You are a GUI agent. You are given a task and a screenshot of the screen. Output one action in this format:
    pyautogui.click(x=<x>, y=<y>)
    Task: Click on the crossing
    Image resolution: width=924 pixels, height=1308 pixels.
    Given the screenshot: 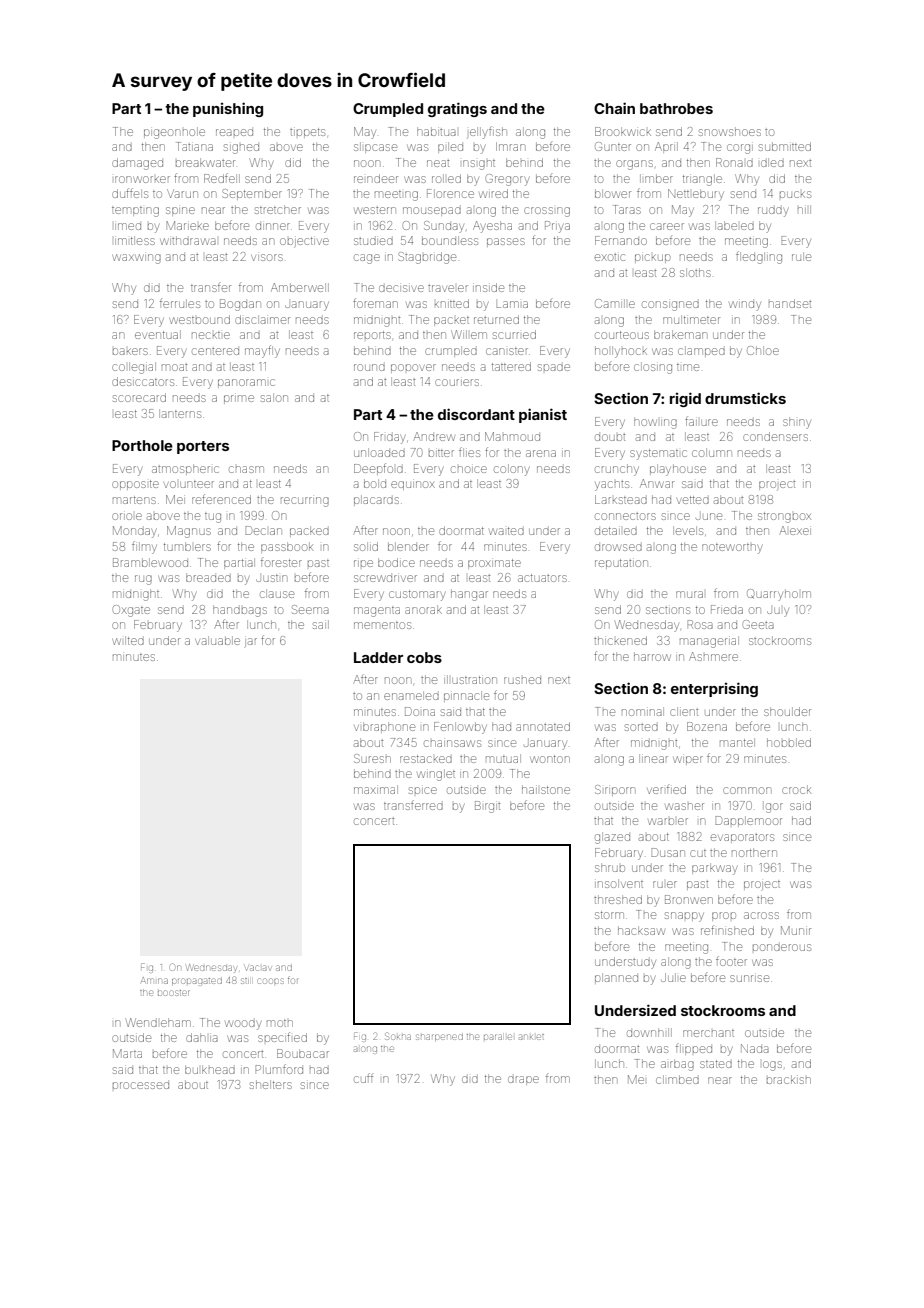 What is the action you would take?
    pyautogui.click(x=547, y=212)
